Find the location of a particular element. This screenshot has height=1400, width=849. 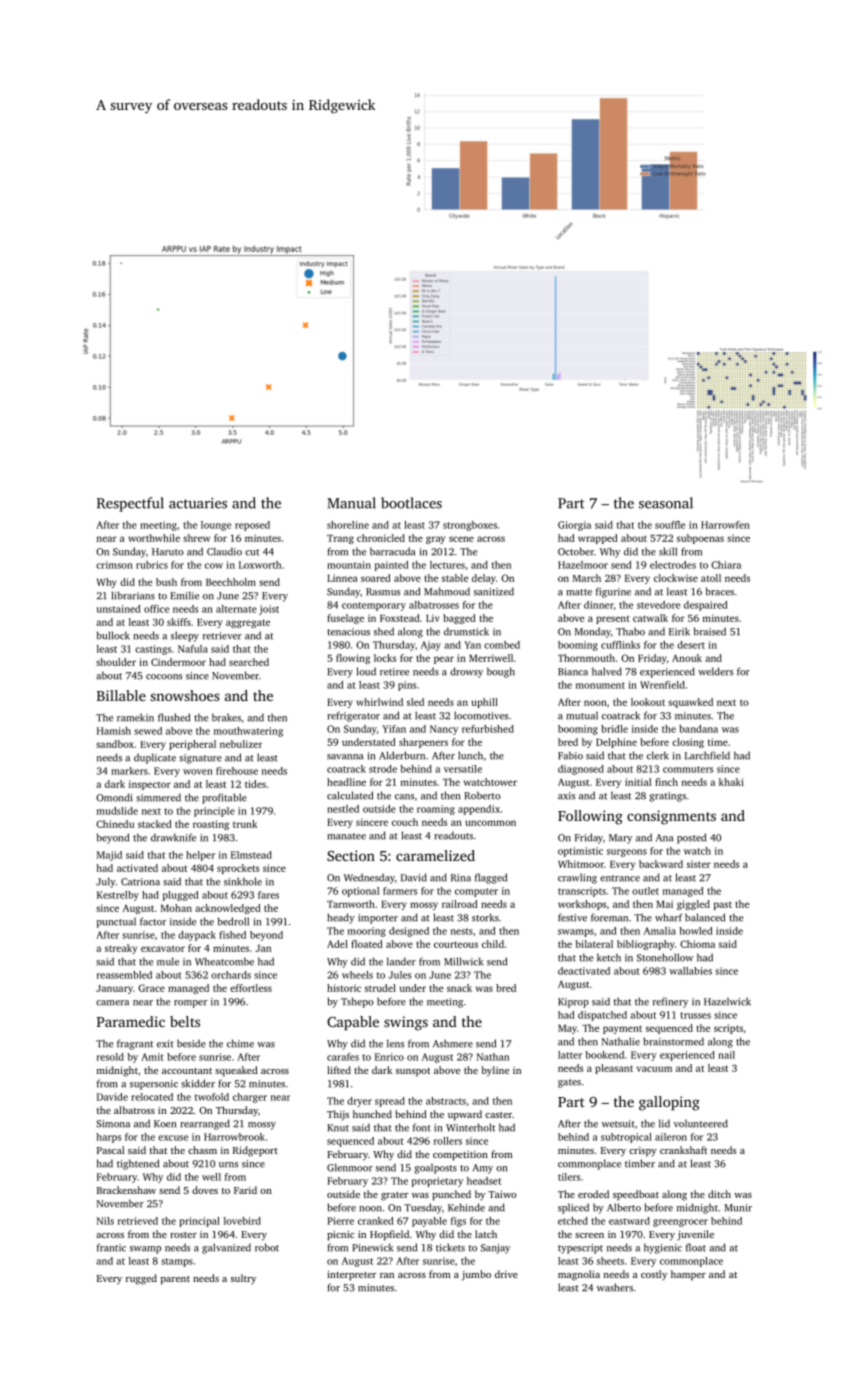

Ridgeport is located at coordinates (255, 1151).
